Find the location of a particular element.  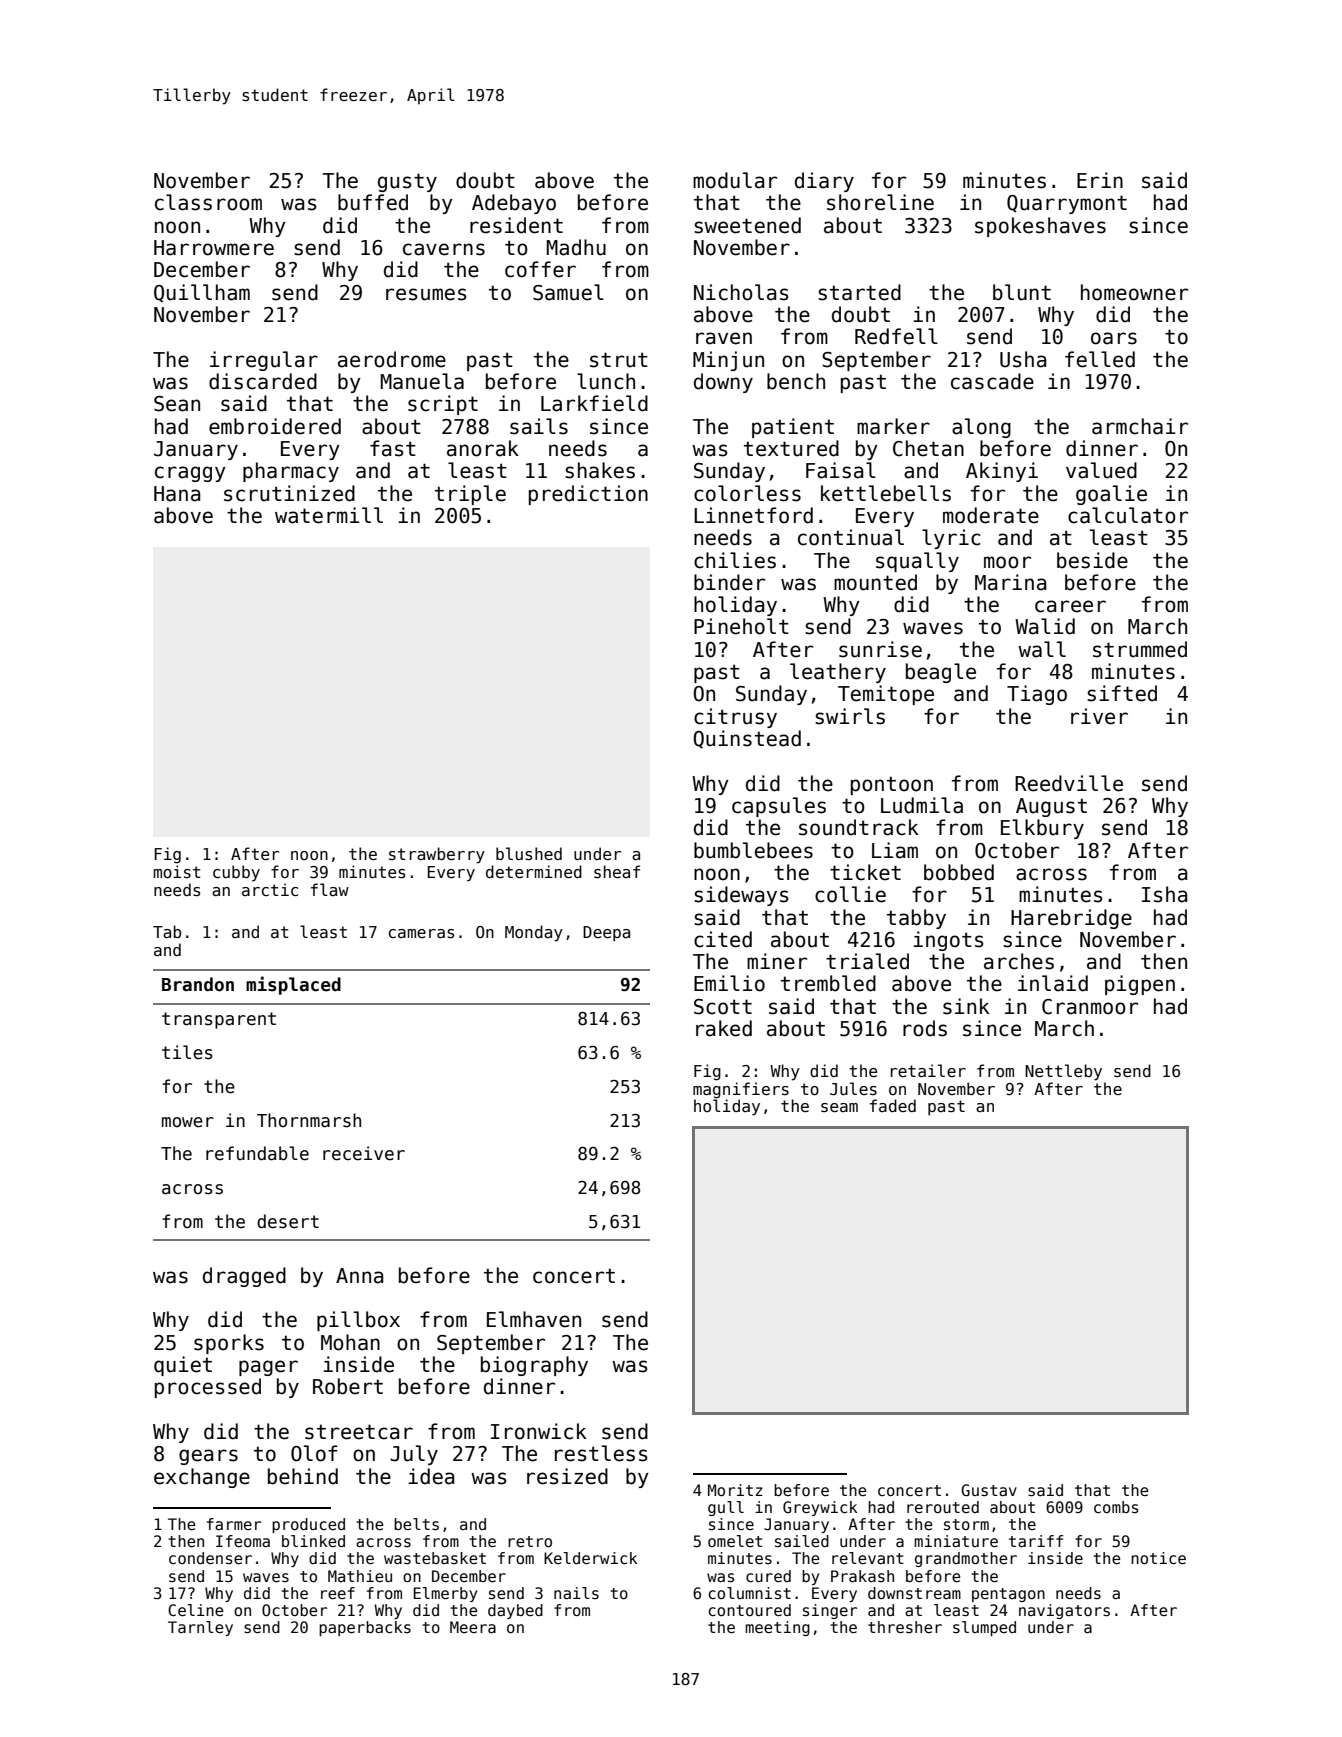

craggy is located at coordinates (190, 474).
